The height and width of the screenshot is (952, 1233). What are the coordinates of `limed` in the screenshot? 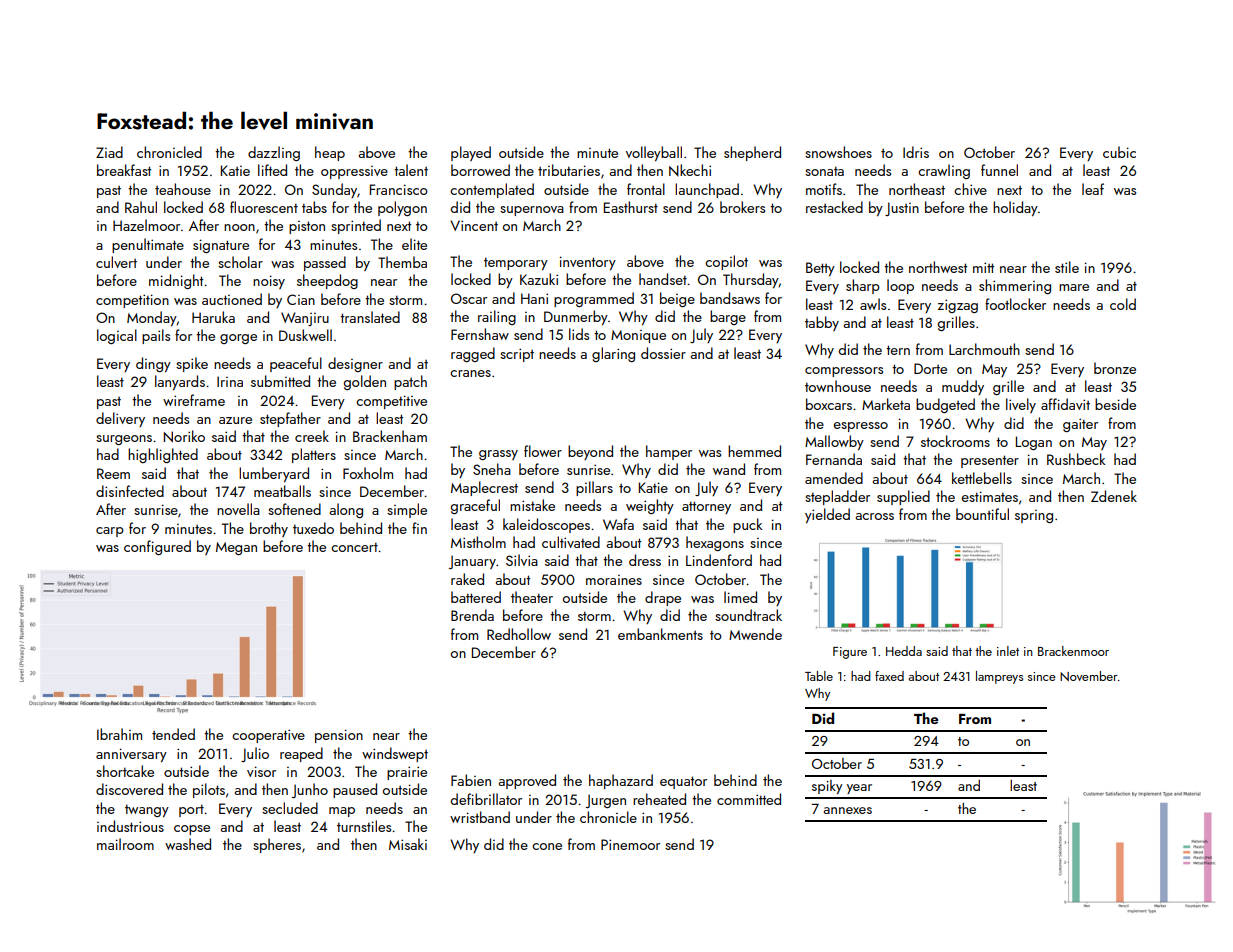 It's located at (740, 597).
